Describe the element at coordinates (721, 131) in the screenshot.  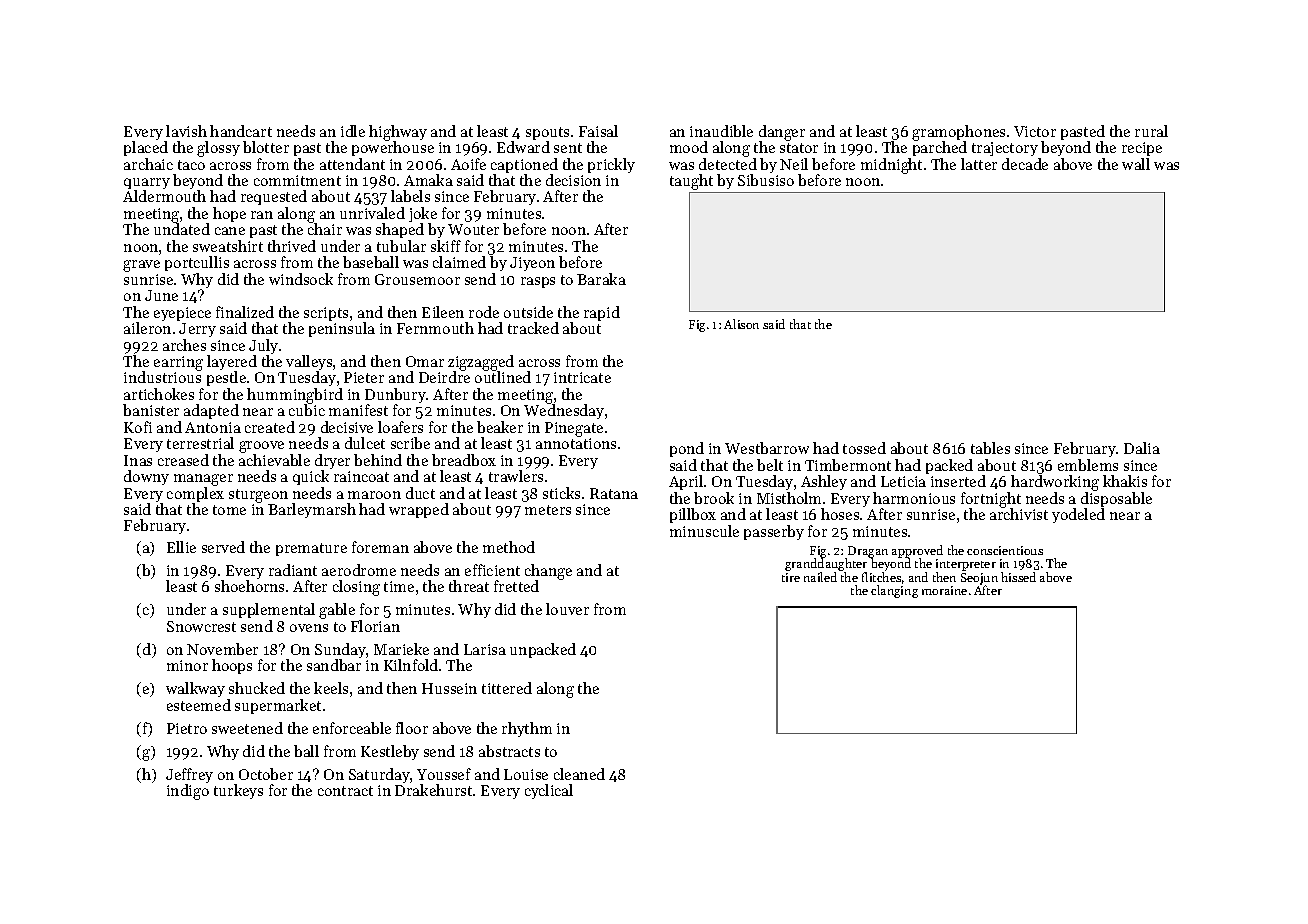
I see `inaudible` at that location.
